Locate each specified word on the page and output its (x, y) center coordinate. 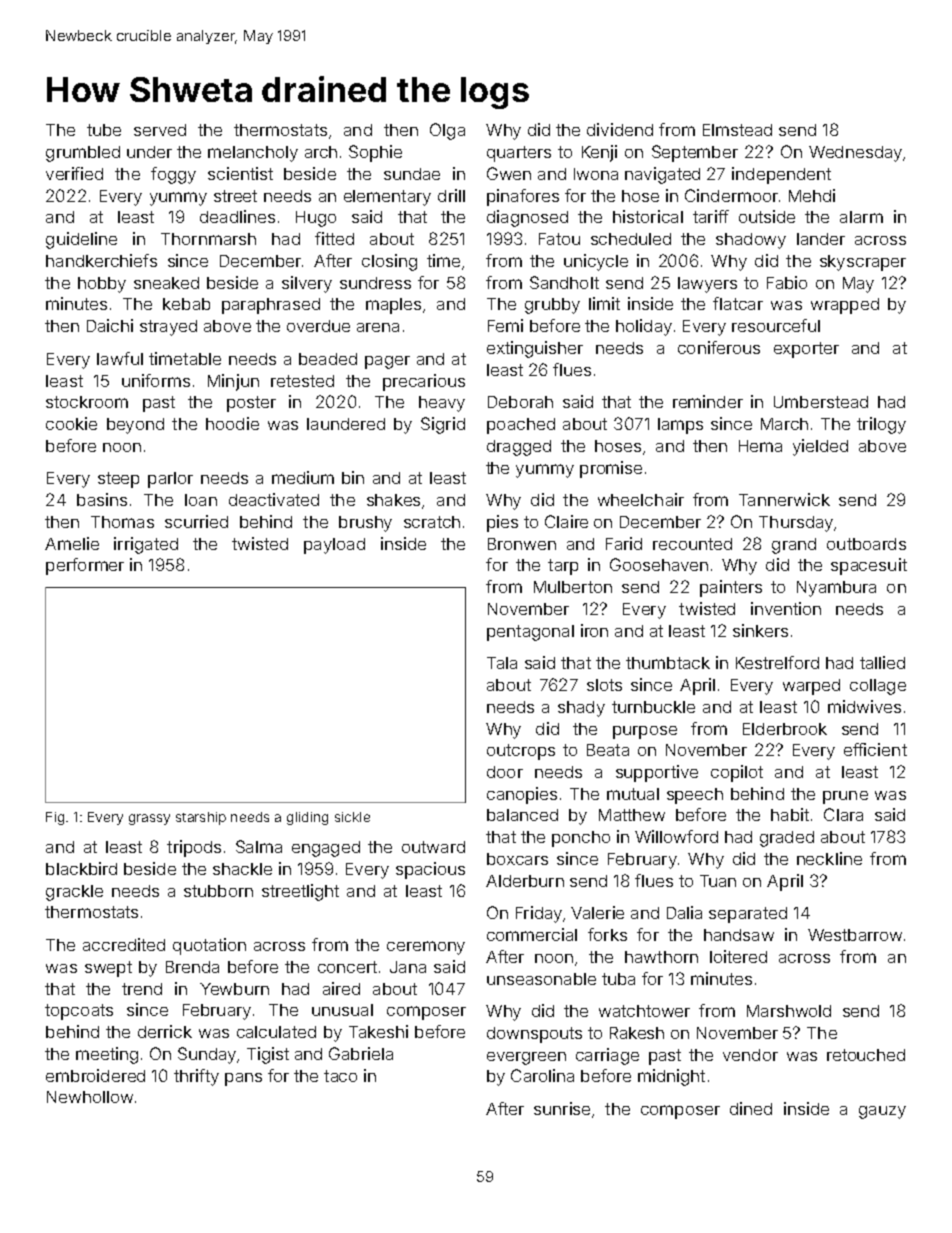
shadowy (751, 241)
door (505, 772)
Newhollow (90, 1097)
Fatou (559, 239)
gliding (307, 818)
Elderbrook (785, 729)
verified (74, 173)
